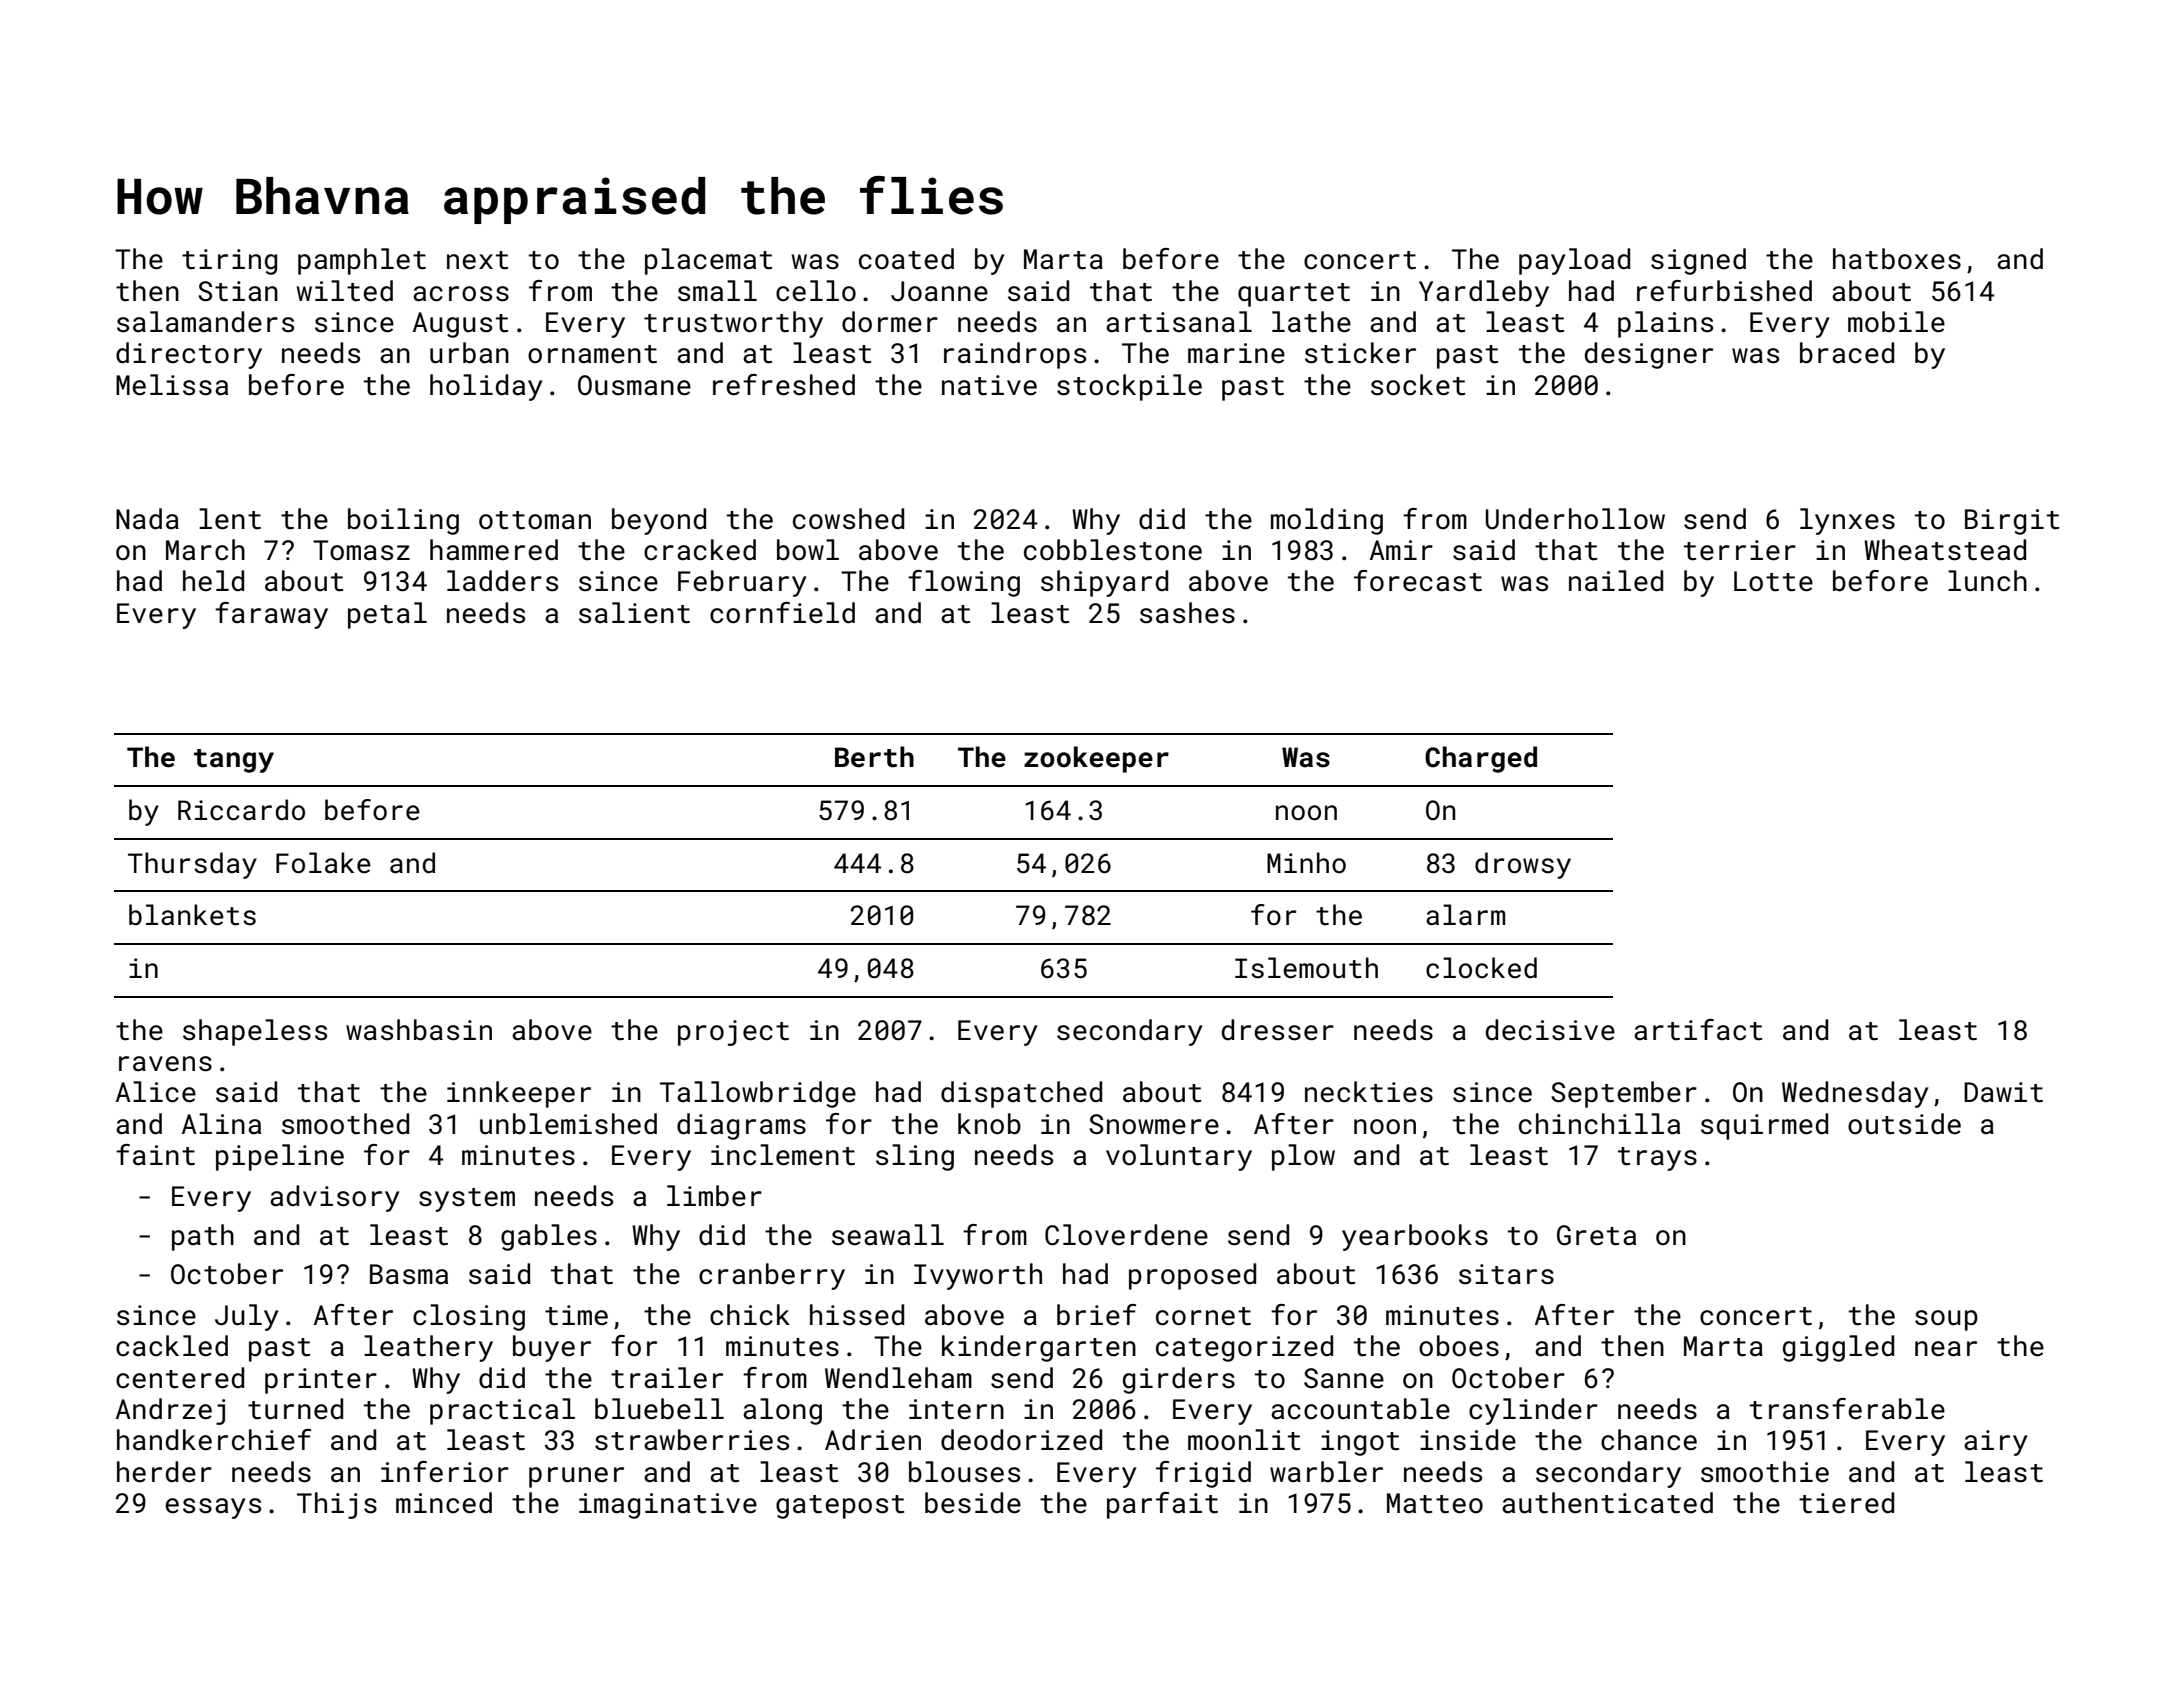  I want to click on Thursday, so click(192, 865).
